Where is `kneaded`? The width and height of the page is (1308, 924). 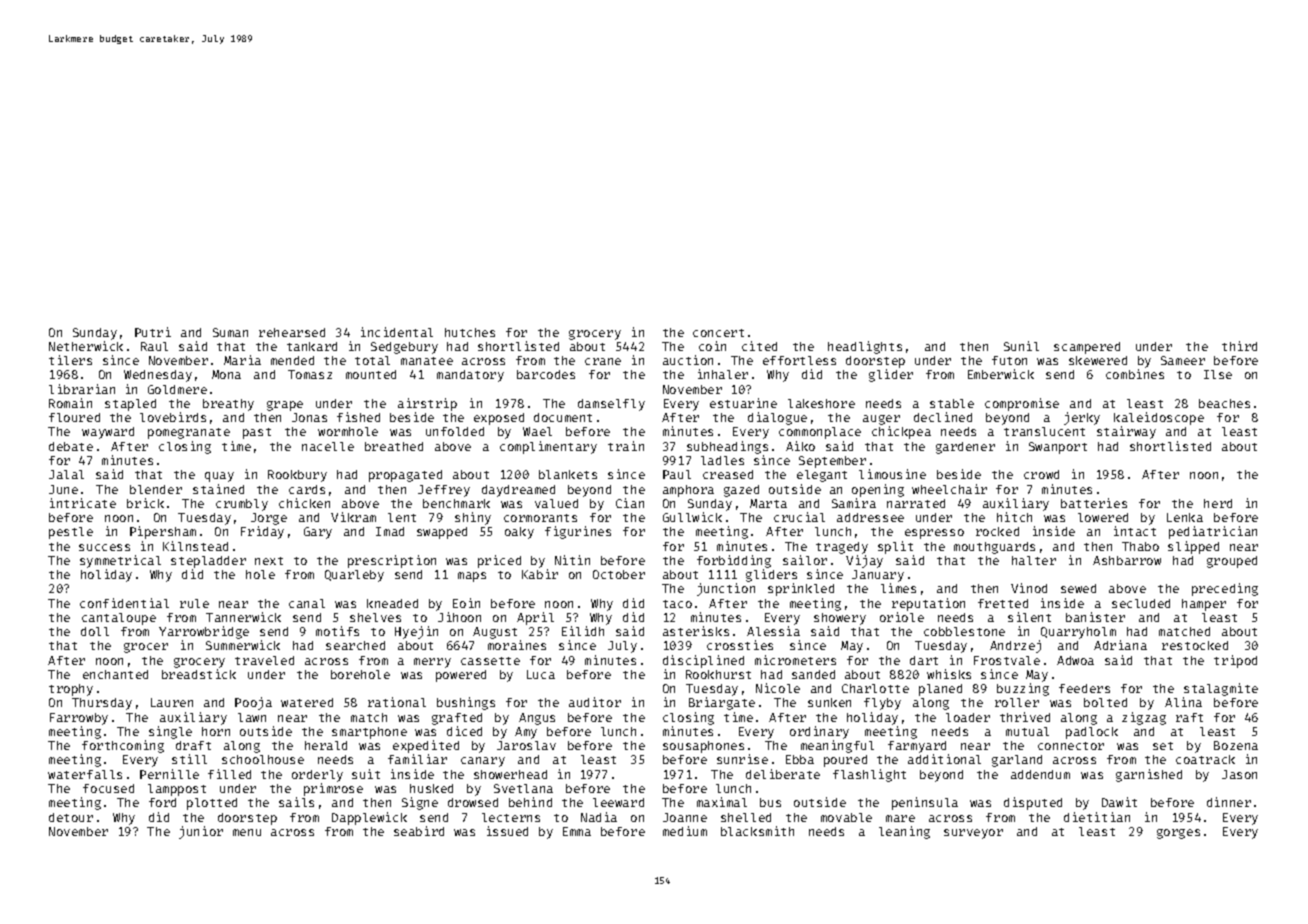
kneaded is located at coordinates (392, 603).
